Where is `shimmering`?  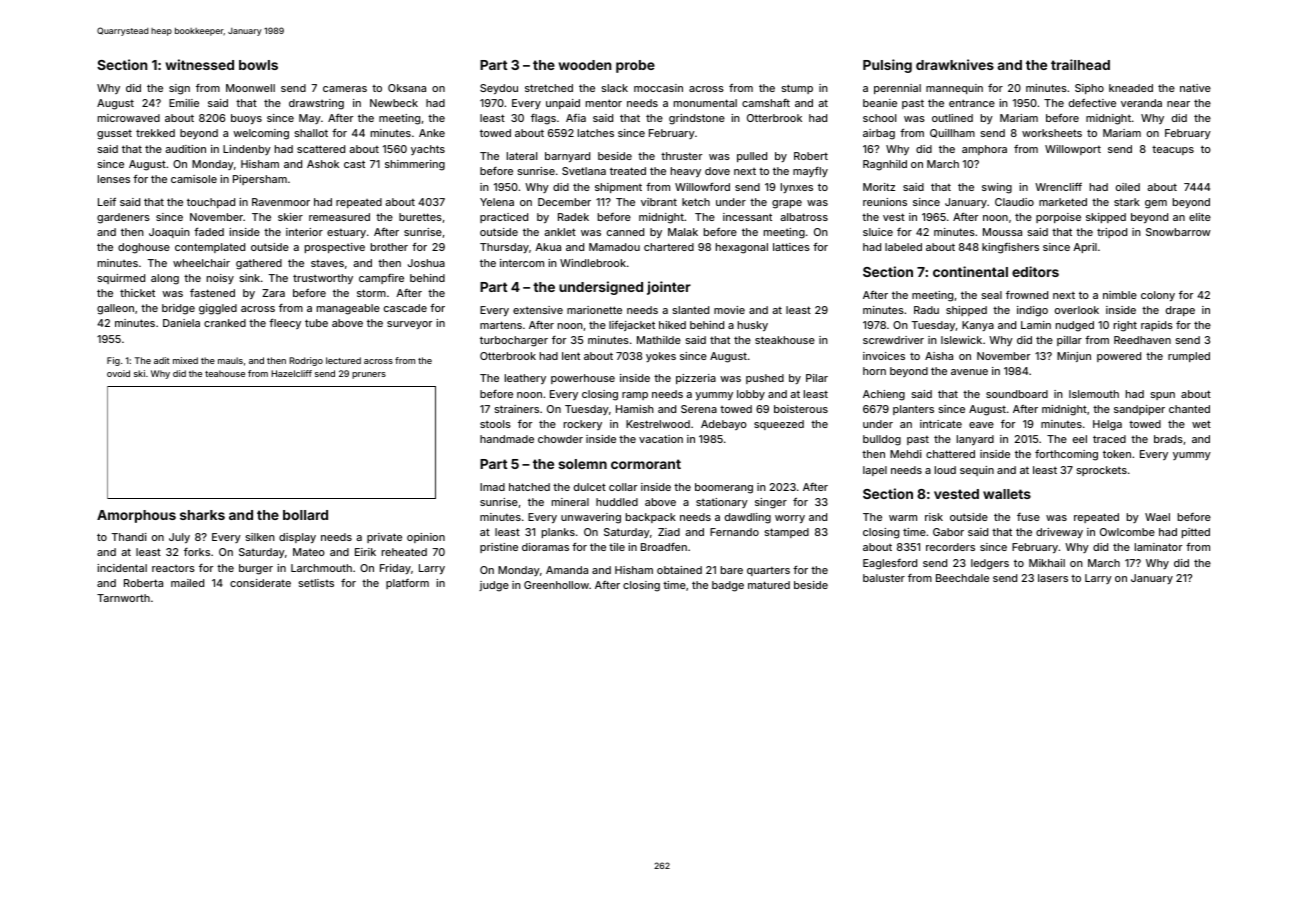 shimmering is located at coordinates (415, 165).
